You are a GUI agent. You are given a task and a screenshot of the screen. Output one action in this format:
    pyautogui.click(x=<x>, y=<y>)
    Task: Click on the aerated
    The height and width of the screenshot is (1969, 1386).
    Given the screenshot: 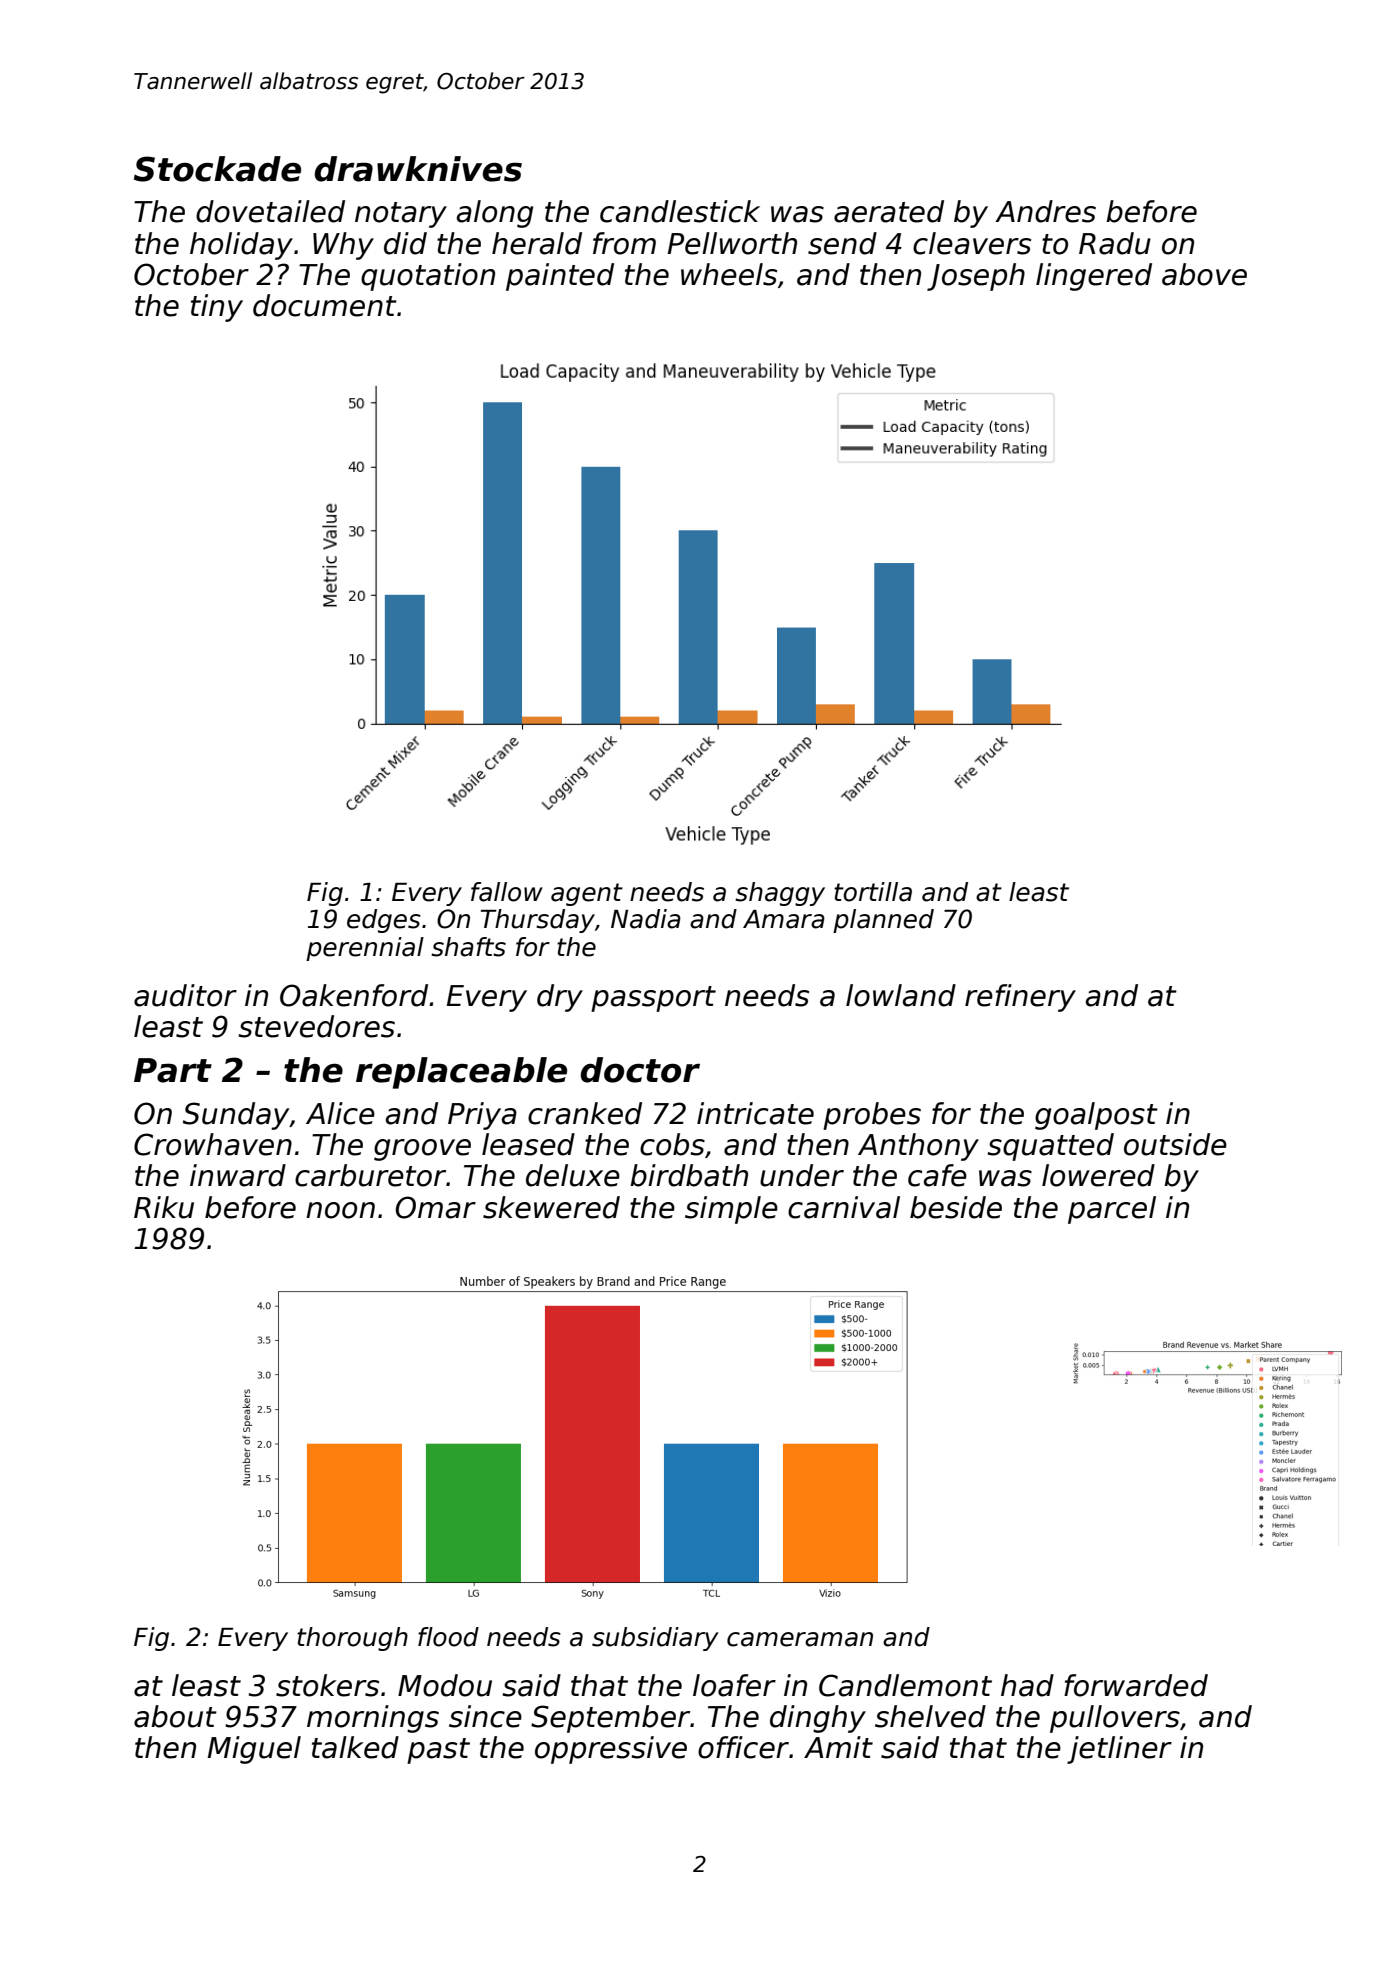 What is the action you would take?
    pyautogui.click(x=889, y=211)
